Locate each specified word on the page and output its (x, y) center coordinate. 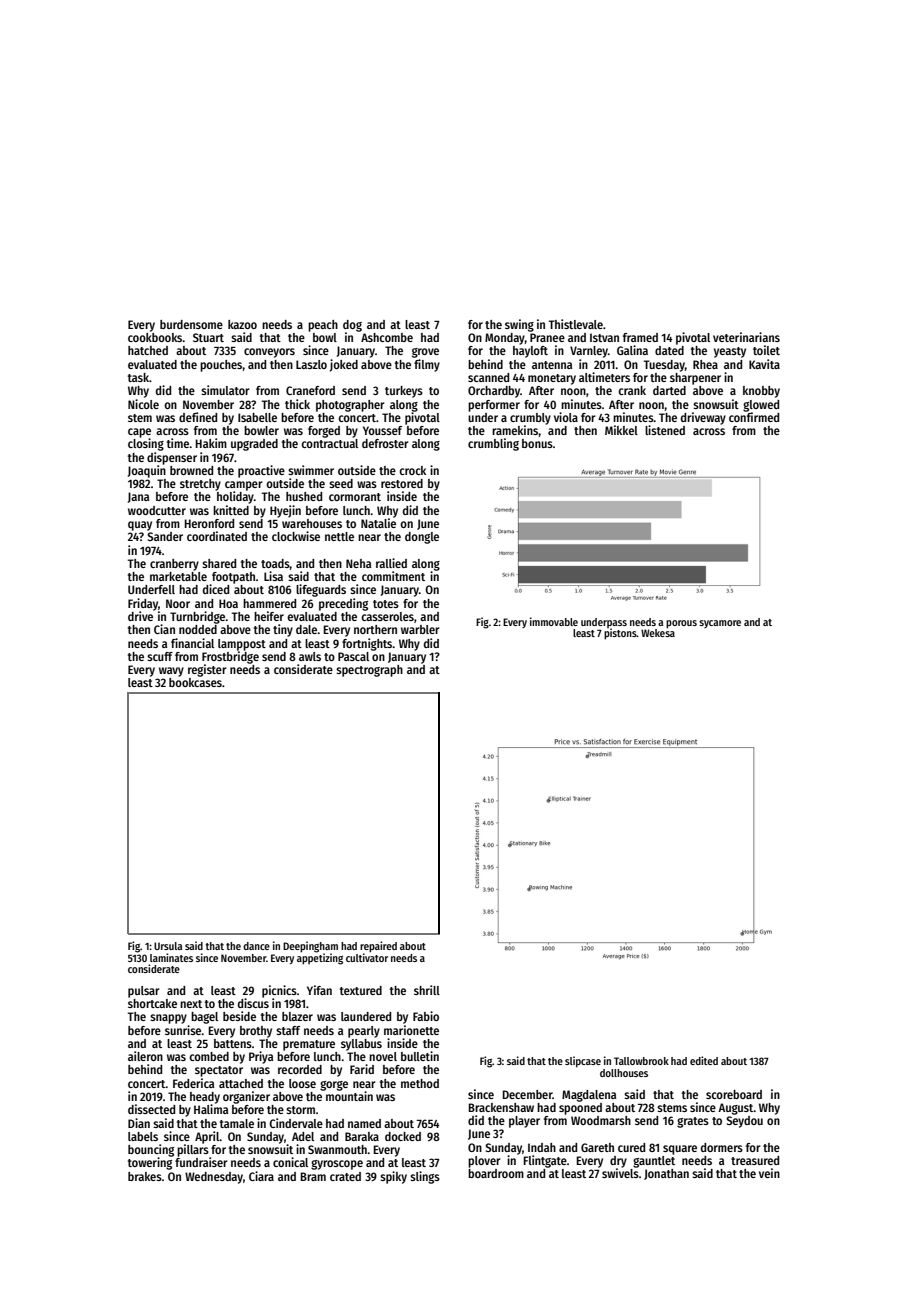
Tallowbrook (641, 1061)
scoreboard (734, 1094)
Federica (194, 1083)
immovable (554, 621)
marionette (411, 1030)
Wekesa (658, 633)
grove (425, 353)
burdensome (191, 324)
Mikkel (621, 430)
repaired (378, 947)
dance (256, 946)
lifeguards (321, 590)
